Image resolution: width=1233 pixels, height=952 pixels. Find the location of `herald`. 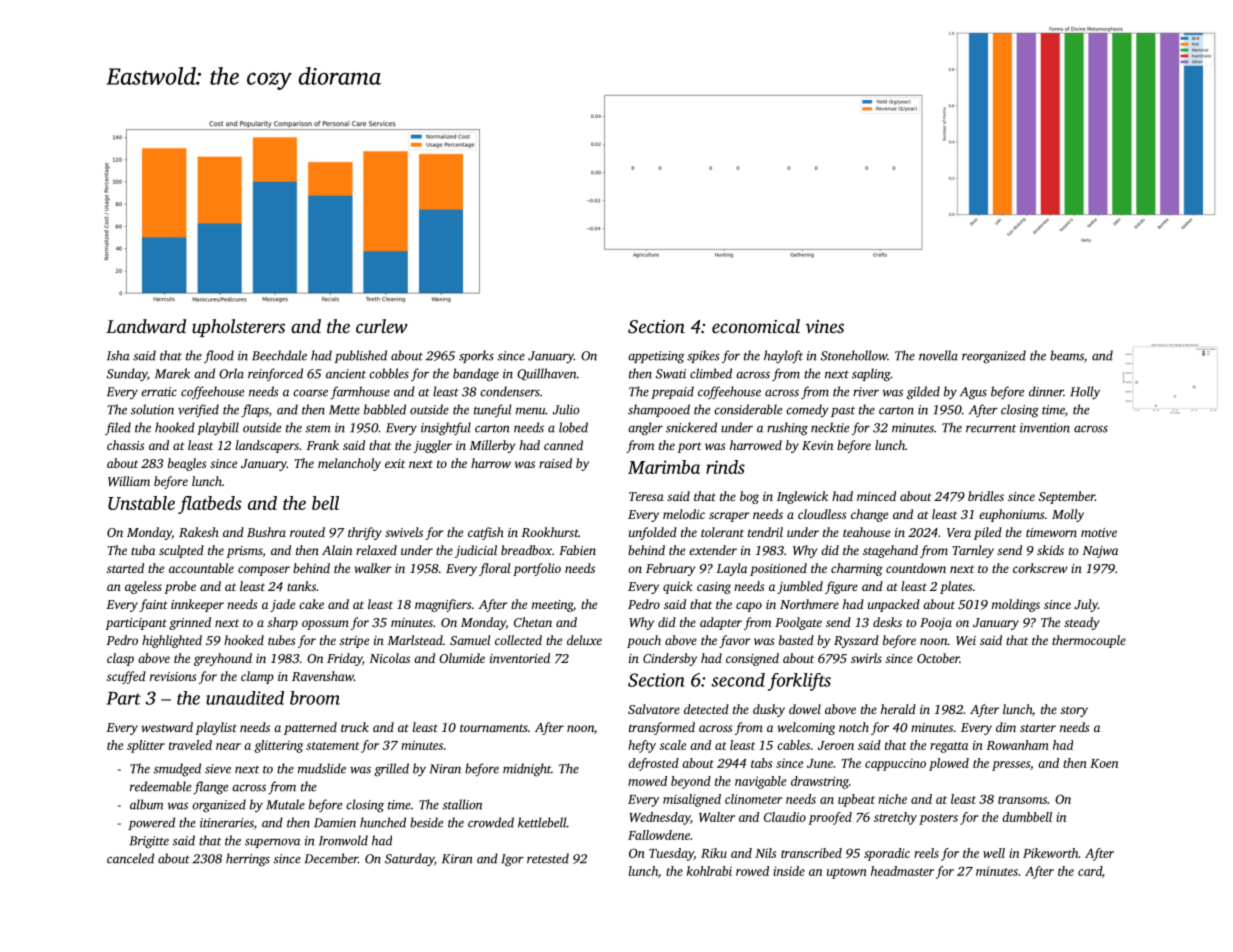

herald is located at coordinates (898, 709).
